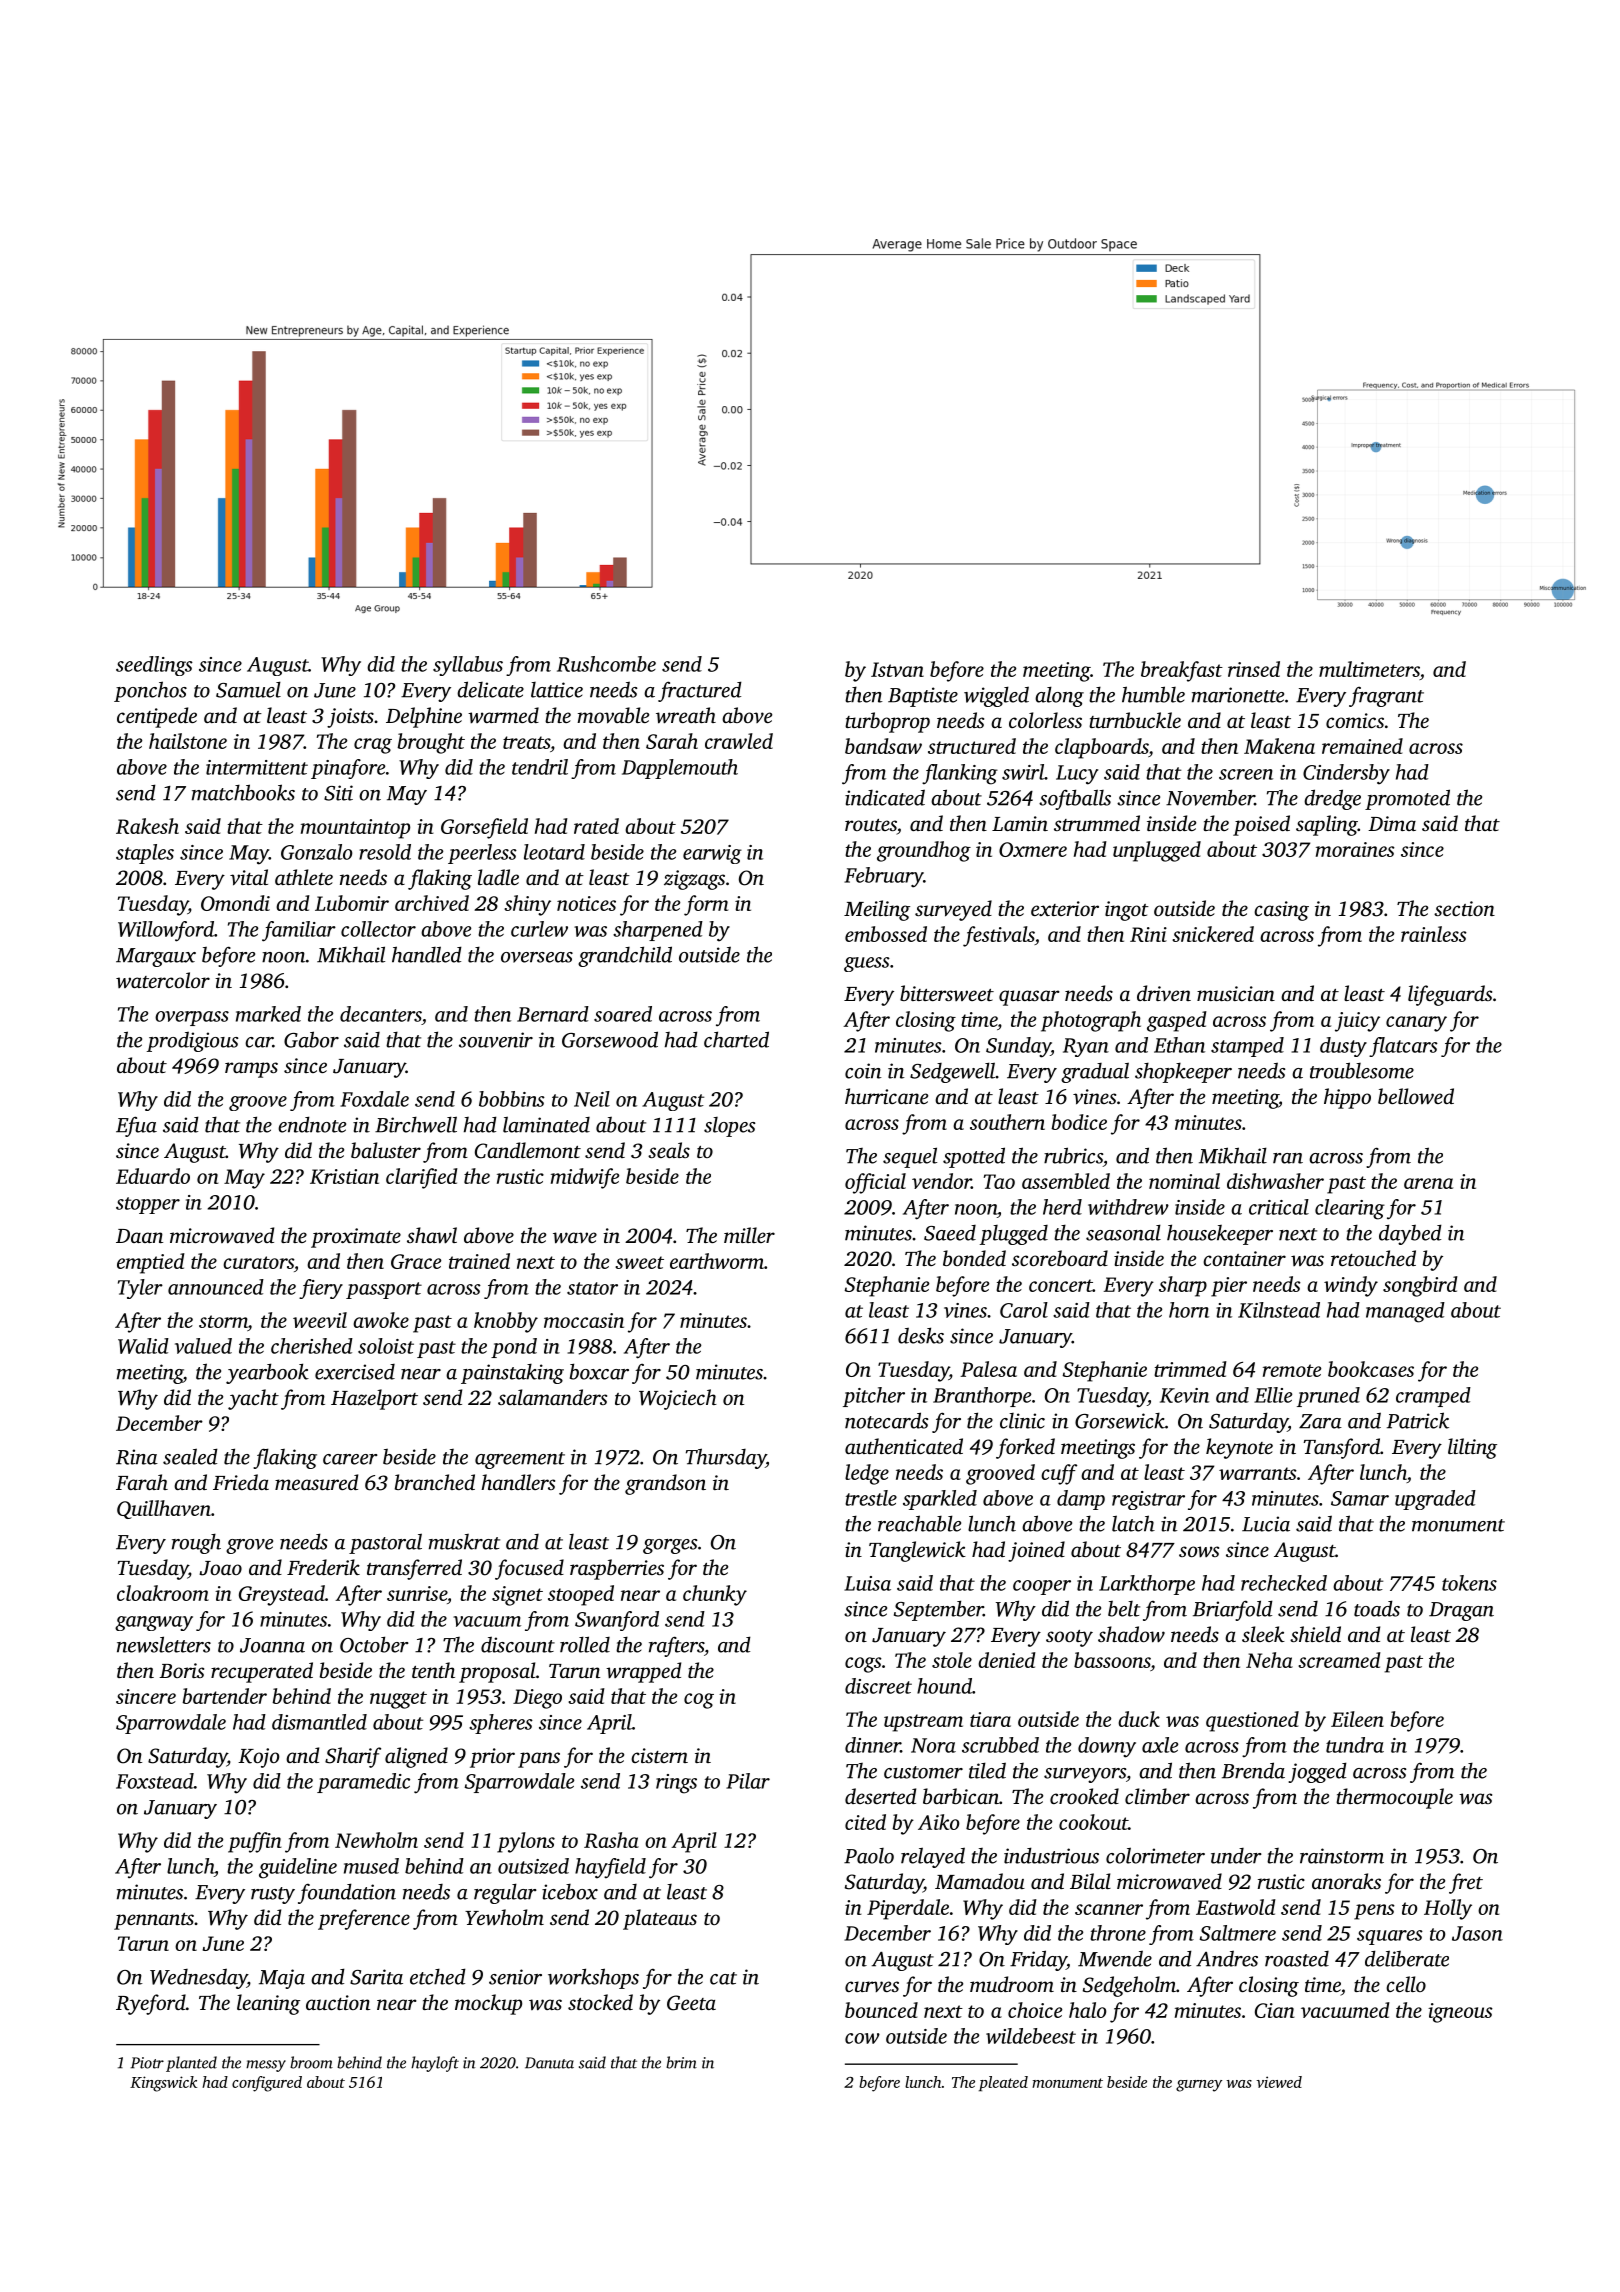 Image resolution: width=1620 pixels, height=2292 pixels. What do you see at coordinates (1407, 799) in the screenshot?
I see `promoted` at bounding box center [1407, 799].
